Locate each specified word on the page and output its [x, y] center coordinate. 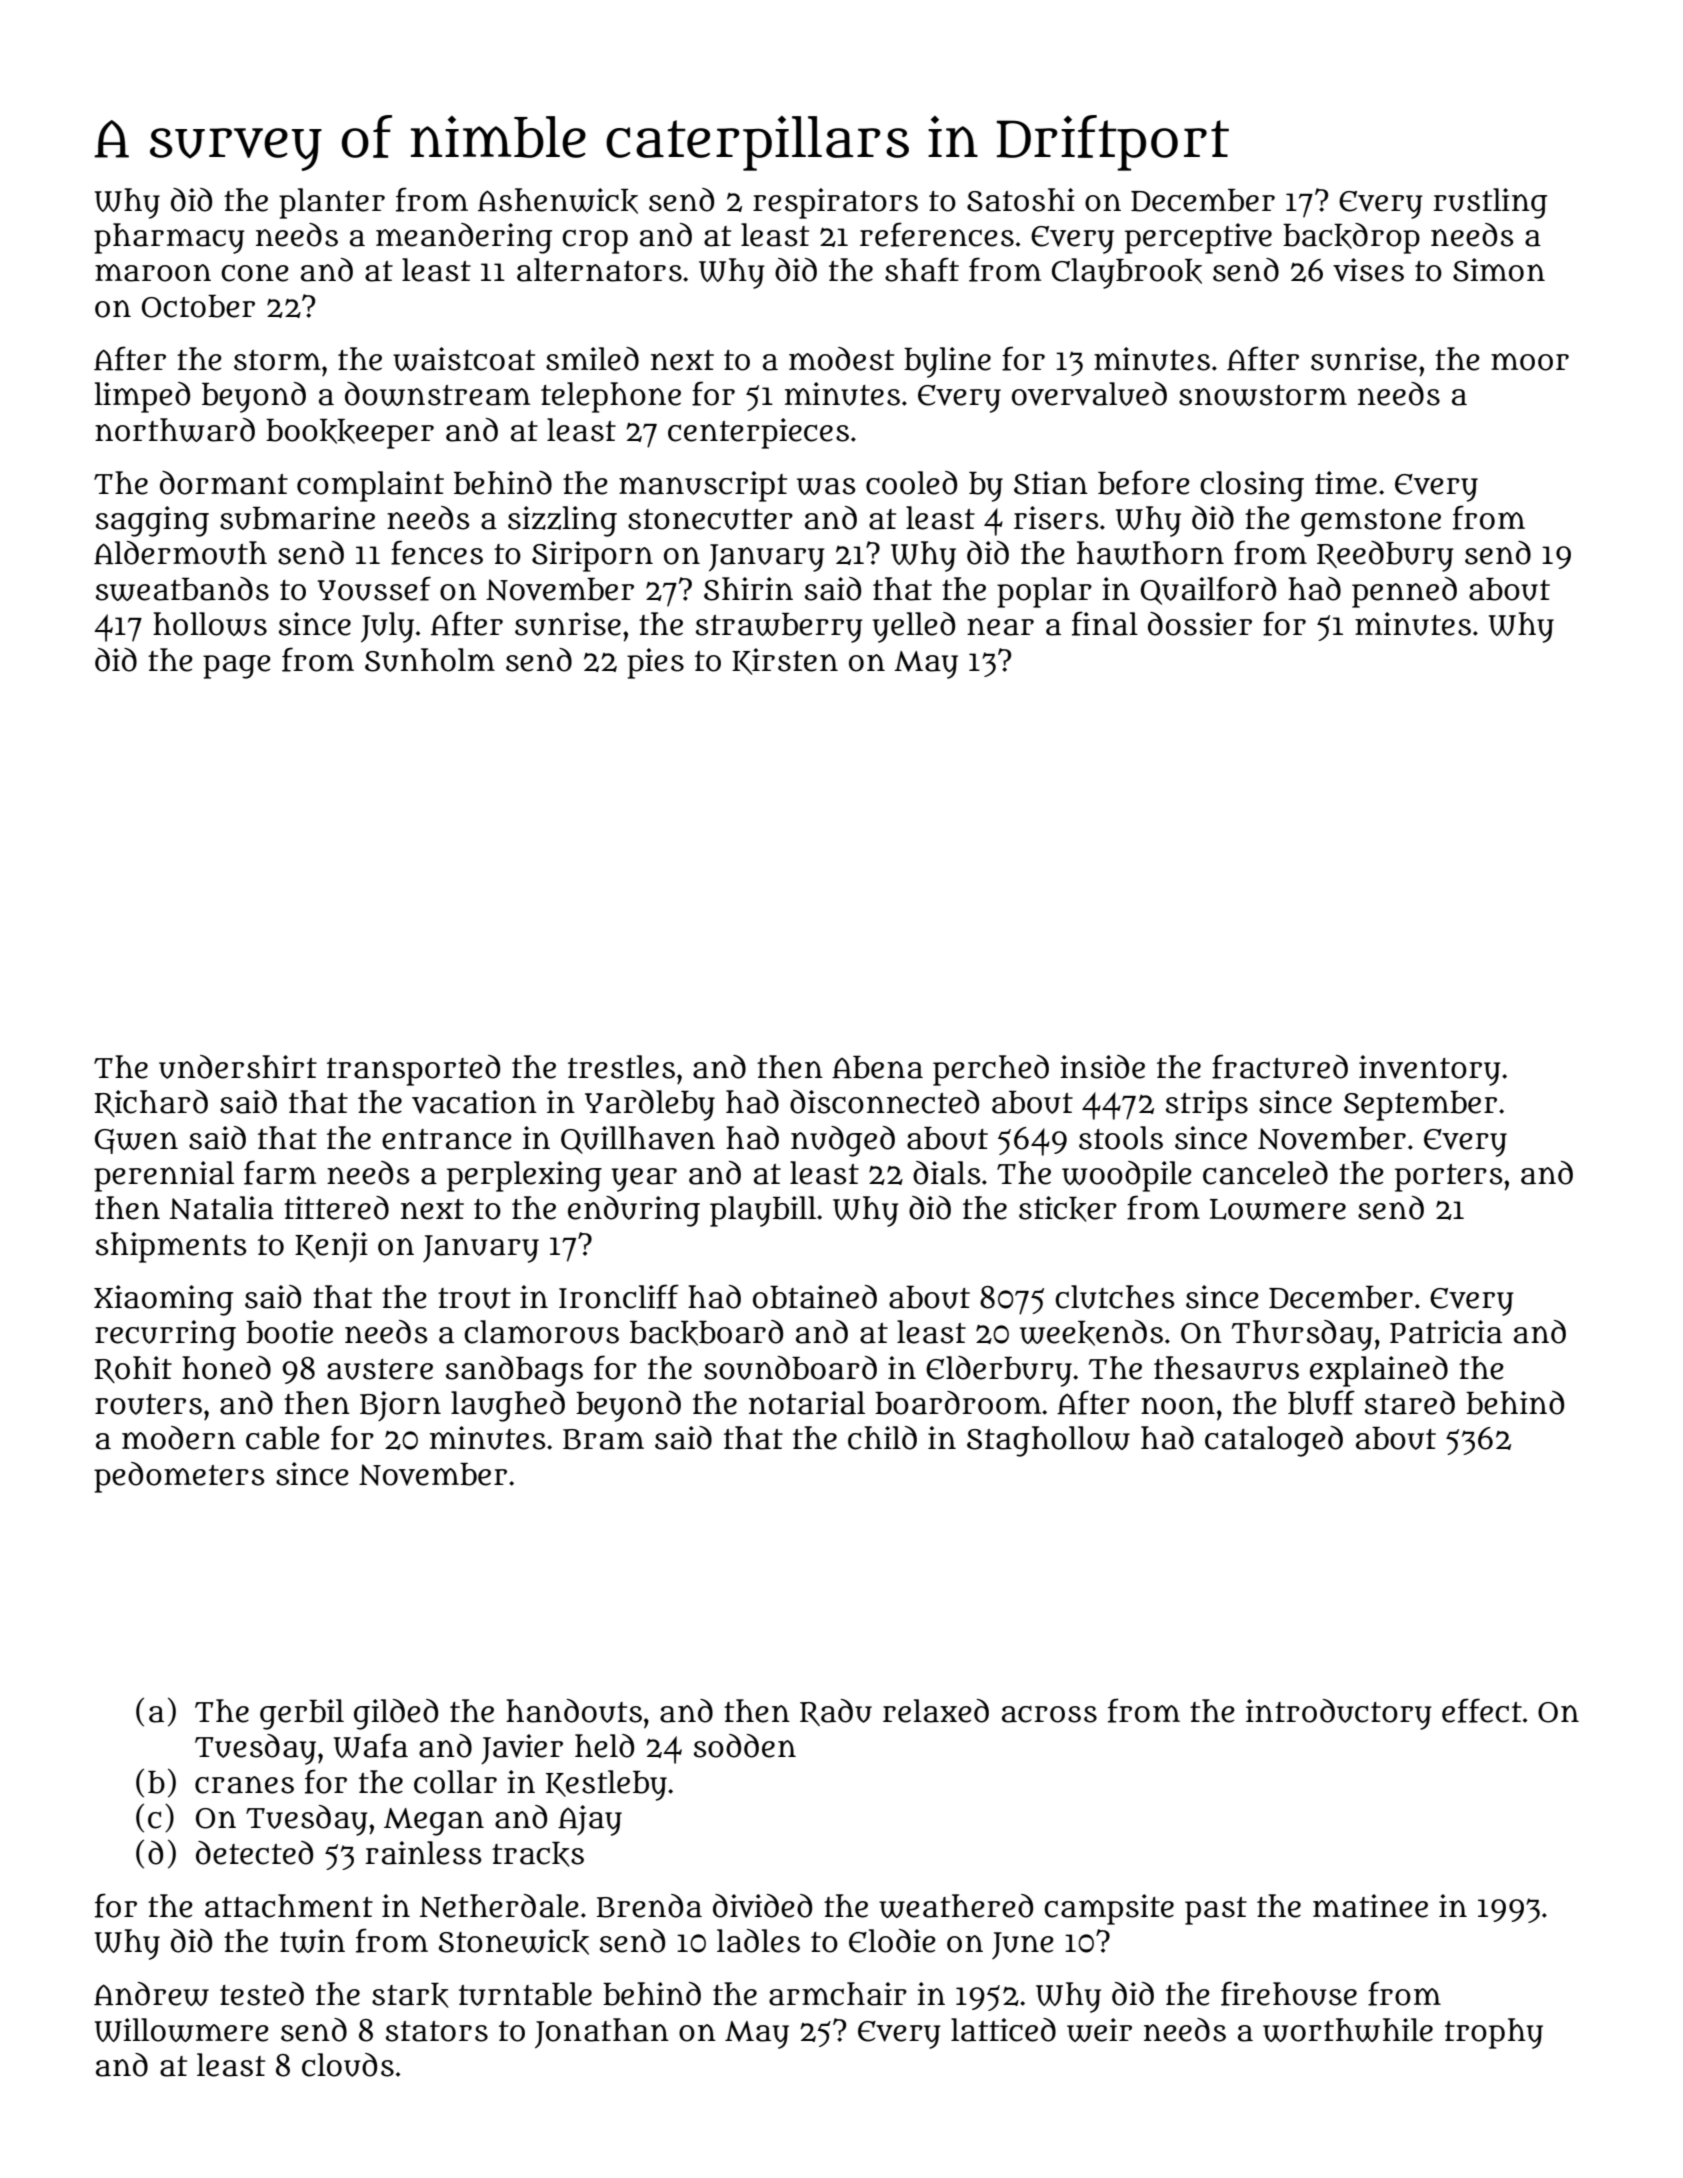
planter [332, 203]
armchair [838, 1994]
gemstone [1371, 523]
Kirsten [785, 661]
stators [437, 2031]
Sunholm [430, 660]
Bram [603, 1439]
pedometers [179, 1477]
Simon [1499, 270]
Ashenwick [558, 201]
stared [1410, 1403]
